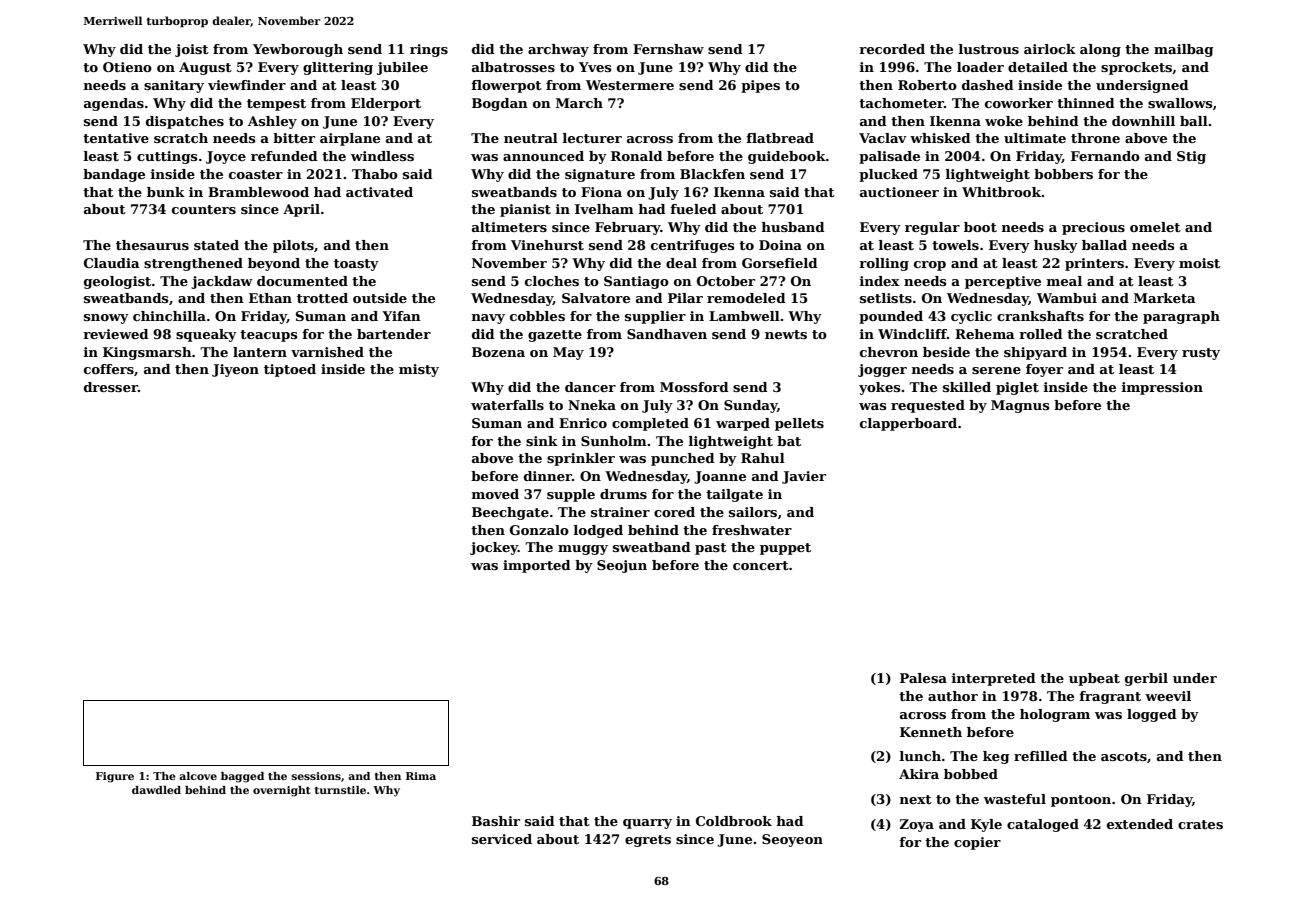 Image resolution: width=1308 pixels, height=924 pixels. What do you see at coordinates (892, 49) in the screenshot?
I see `recorded` at bounding box center [892, 49].
